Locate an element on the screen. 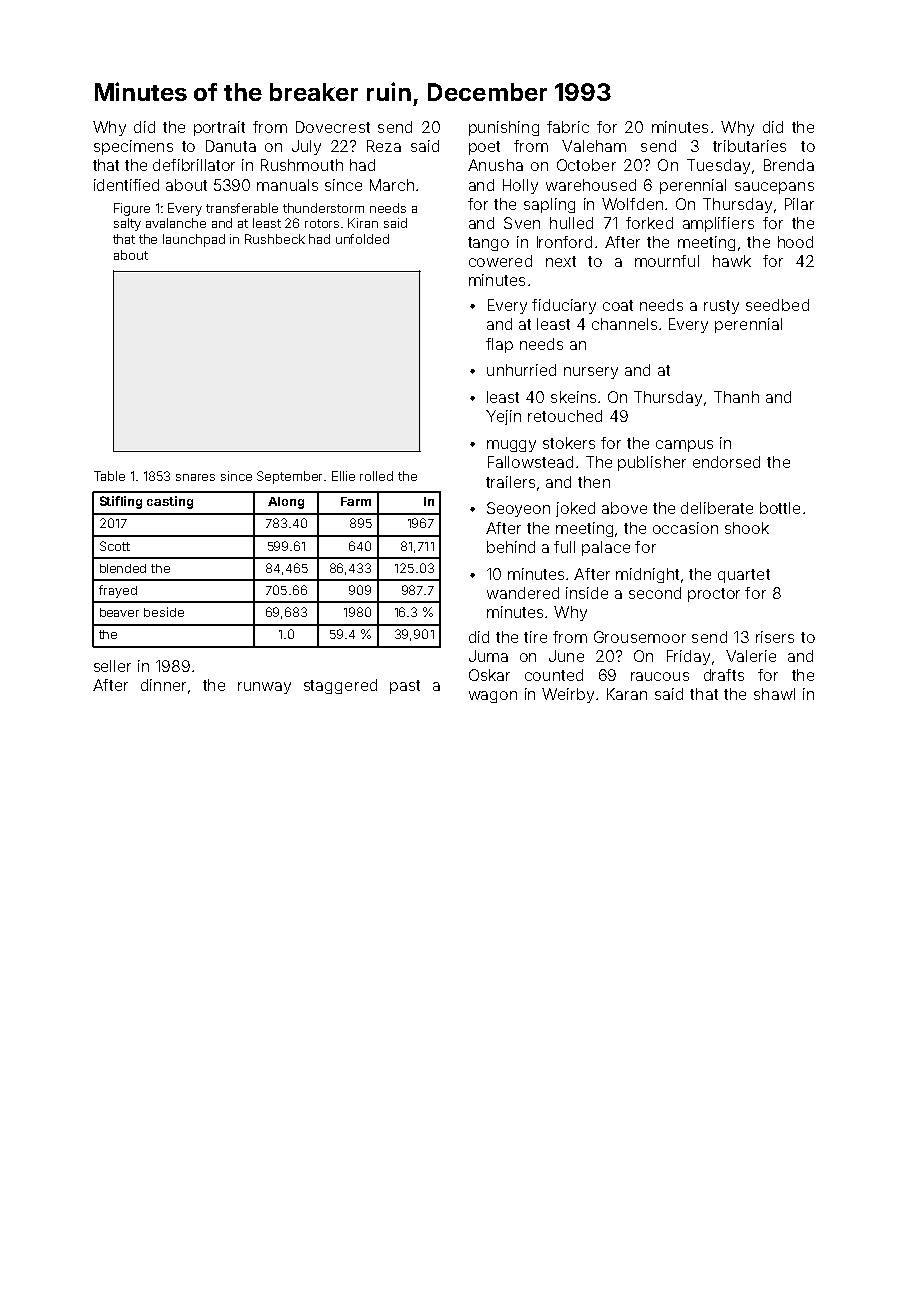 The width and height of the screenshot is (908, 1316). dinner is located at coordinates (163, 685).
